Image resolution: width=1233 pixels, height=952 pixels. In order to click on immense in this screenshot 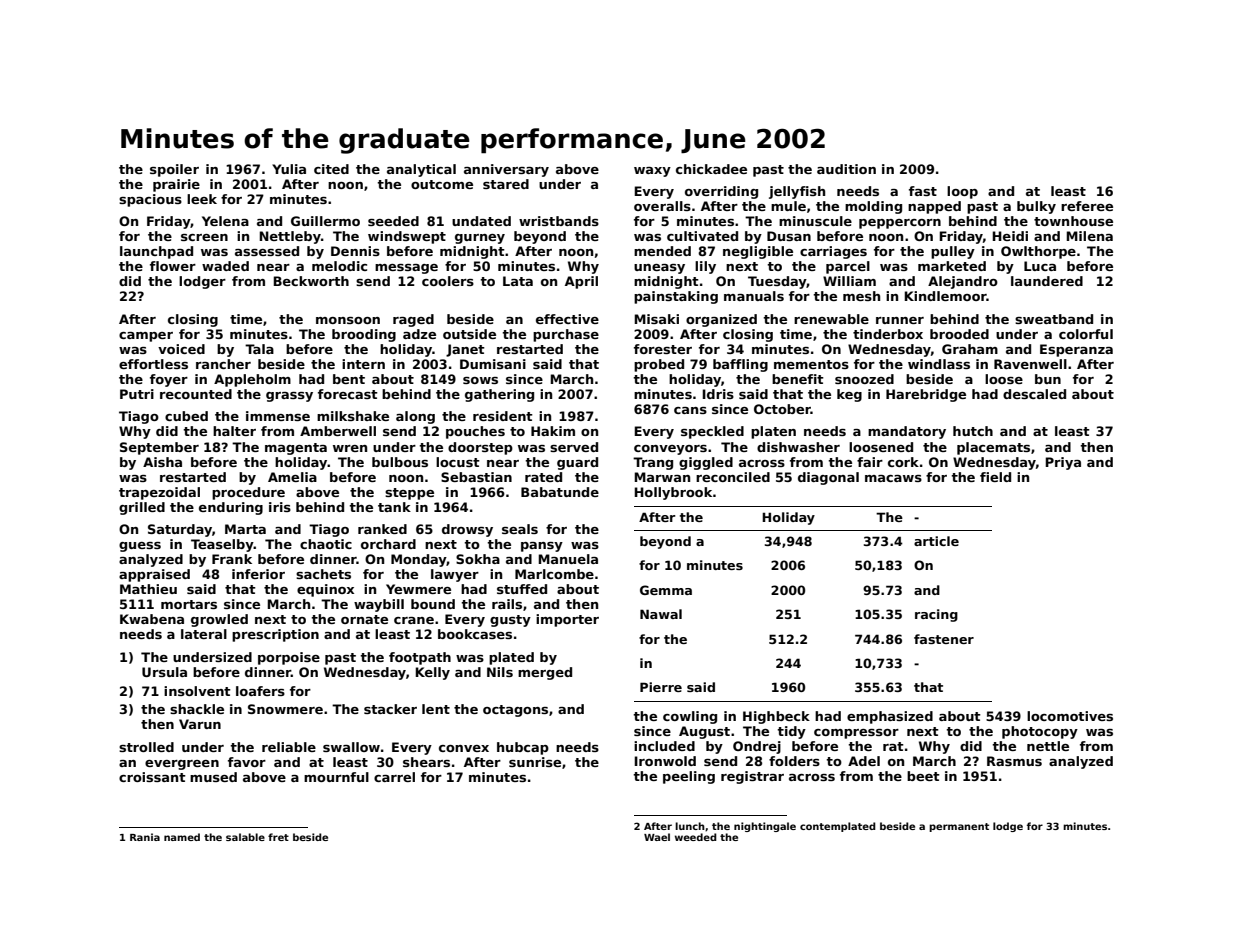, I will do `click(278, 416)`.
